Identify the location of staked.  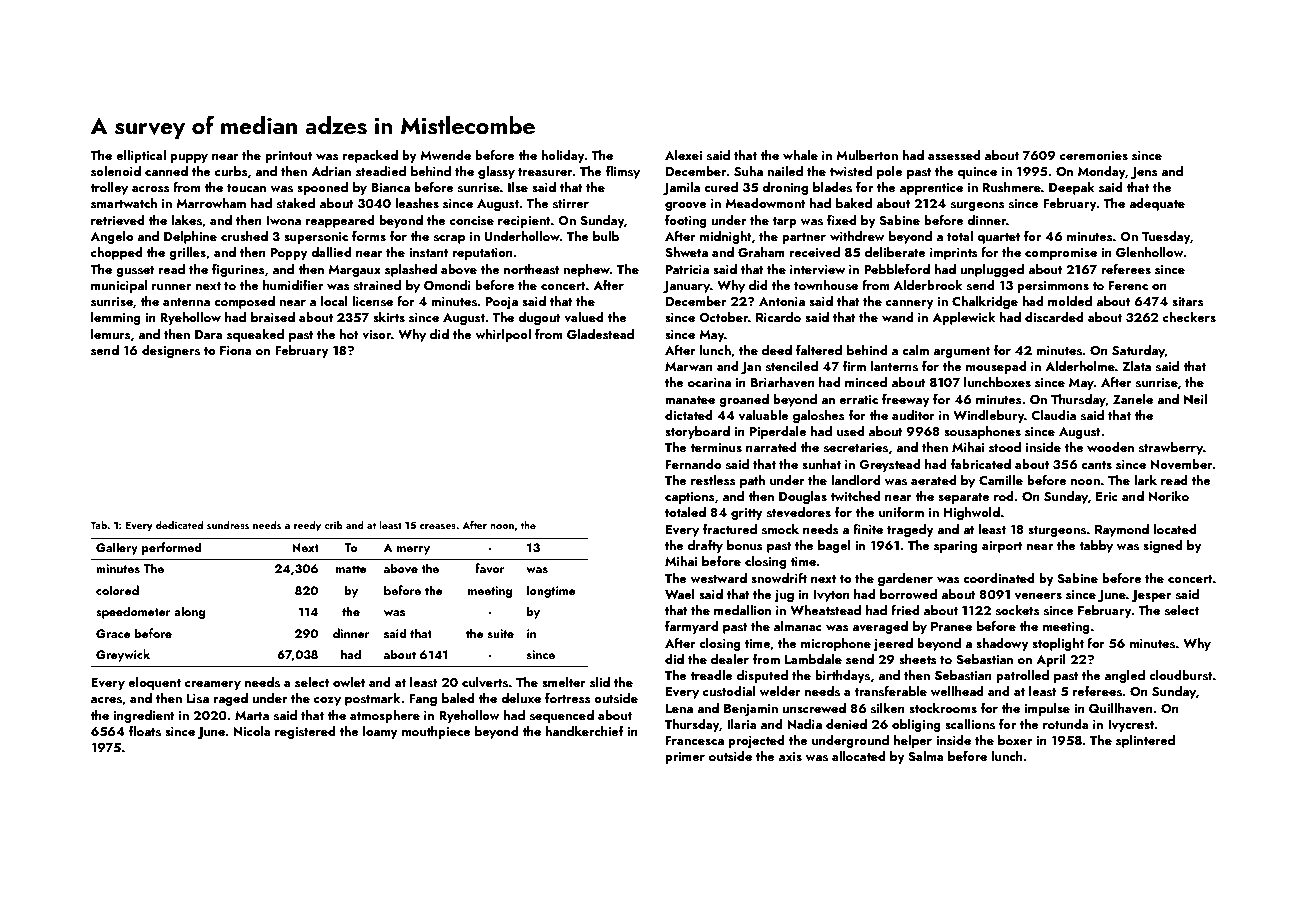
(296, 203).
